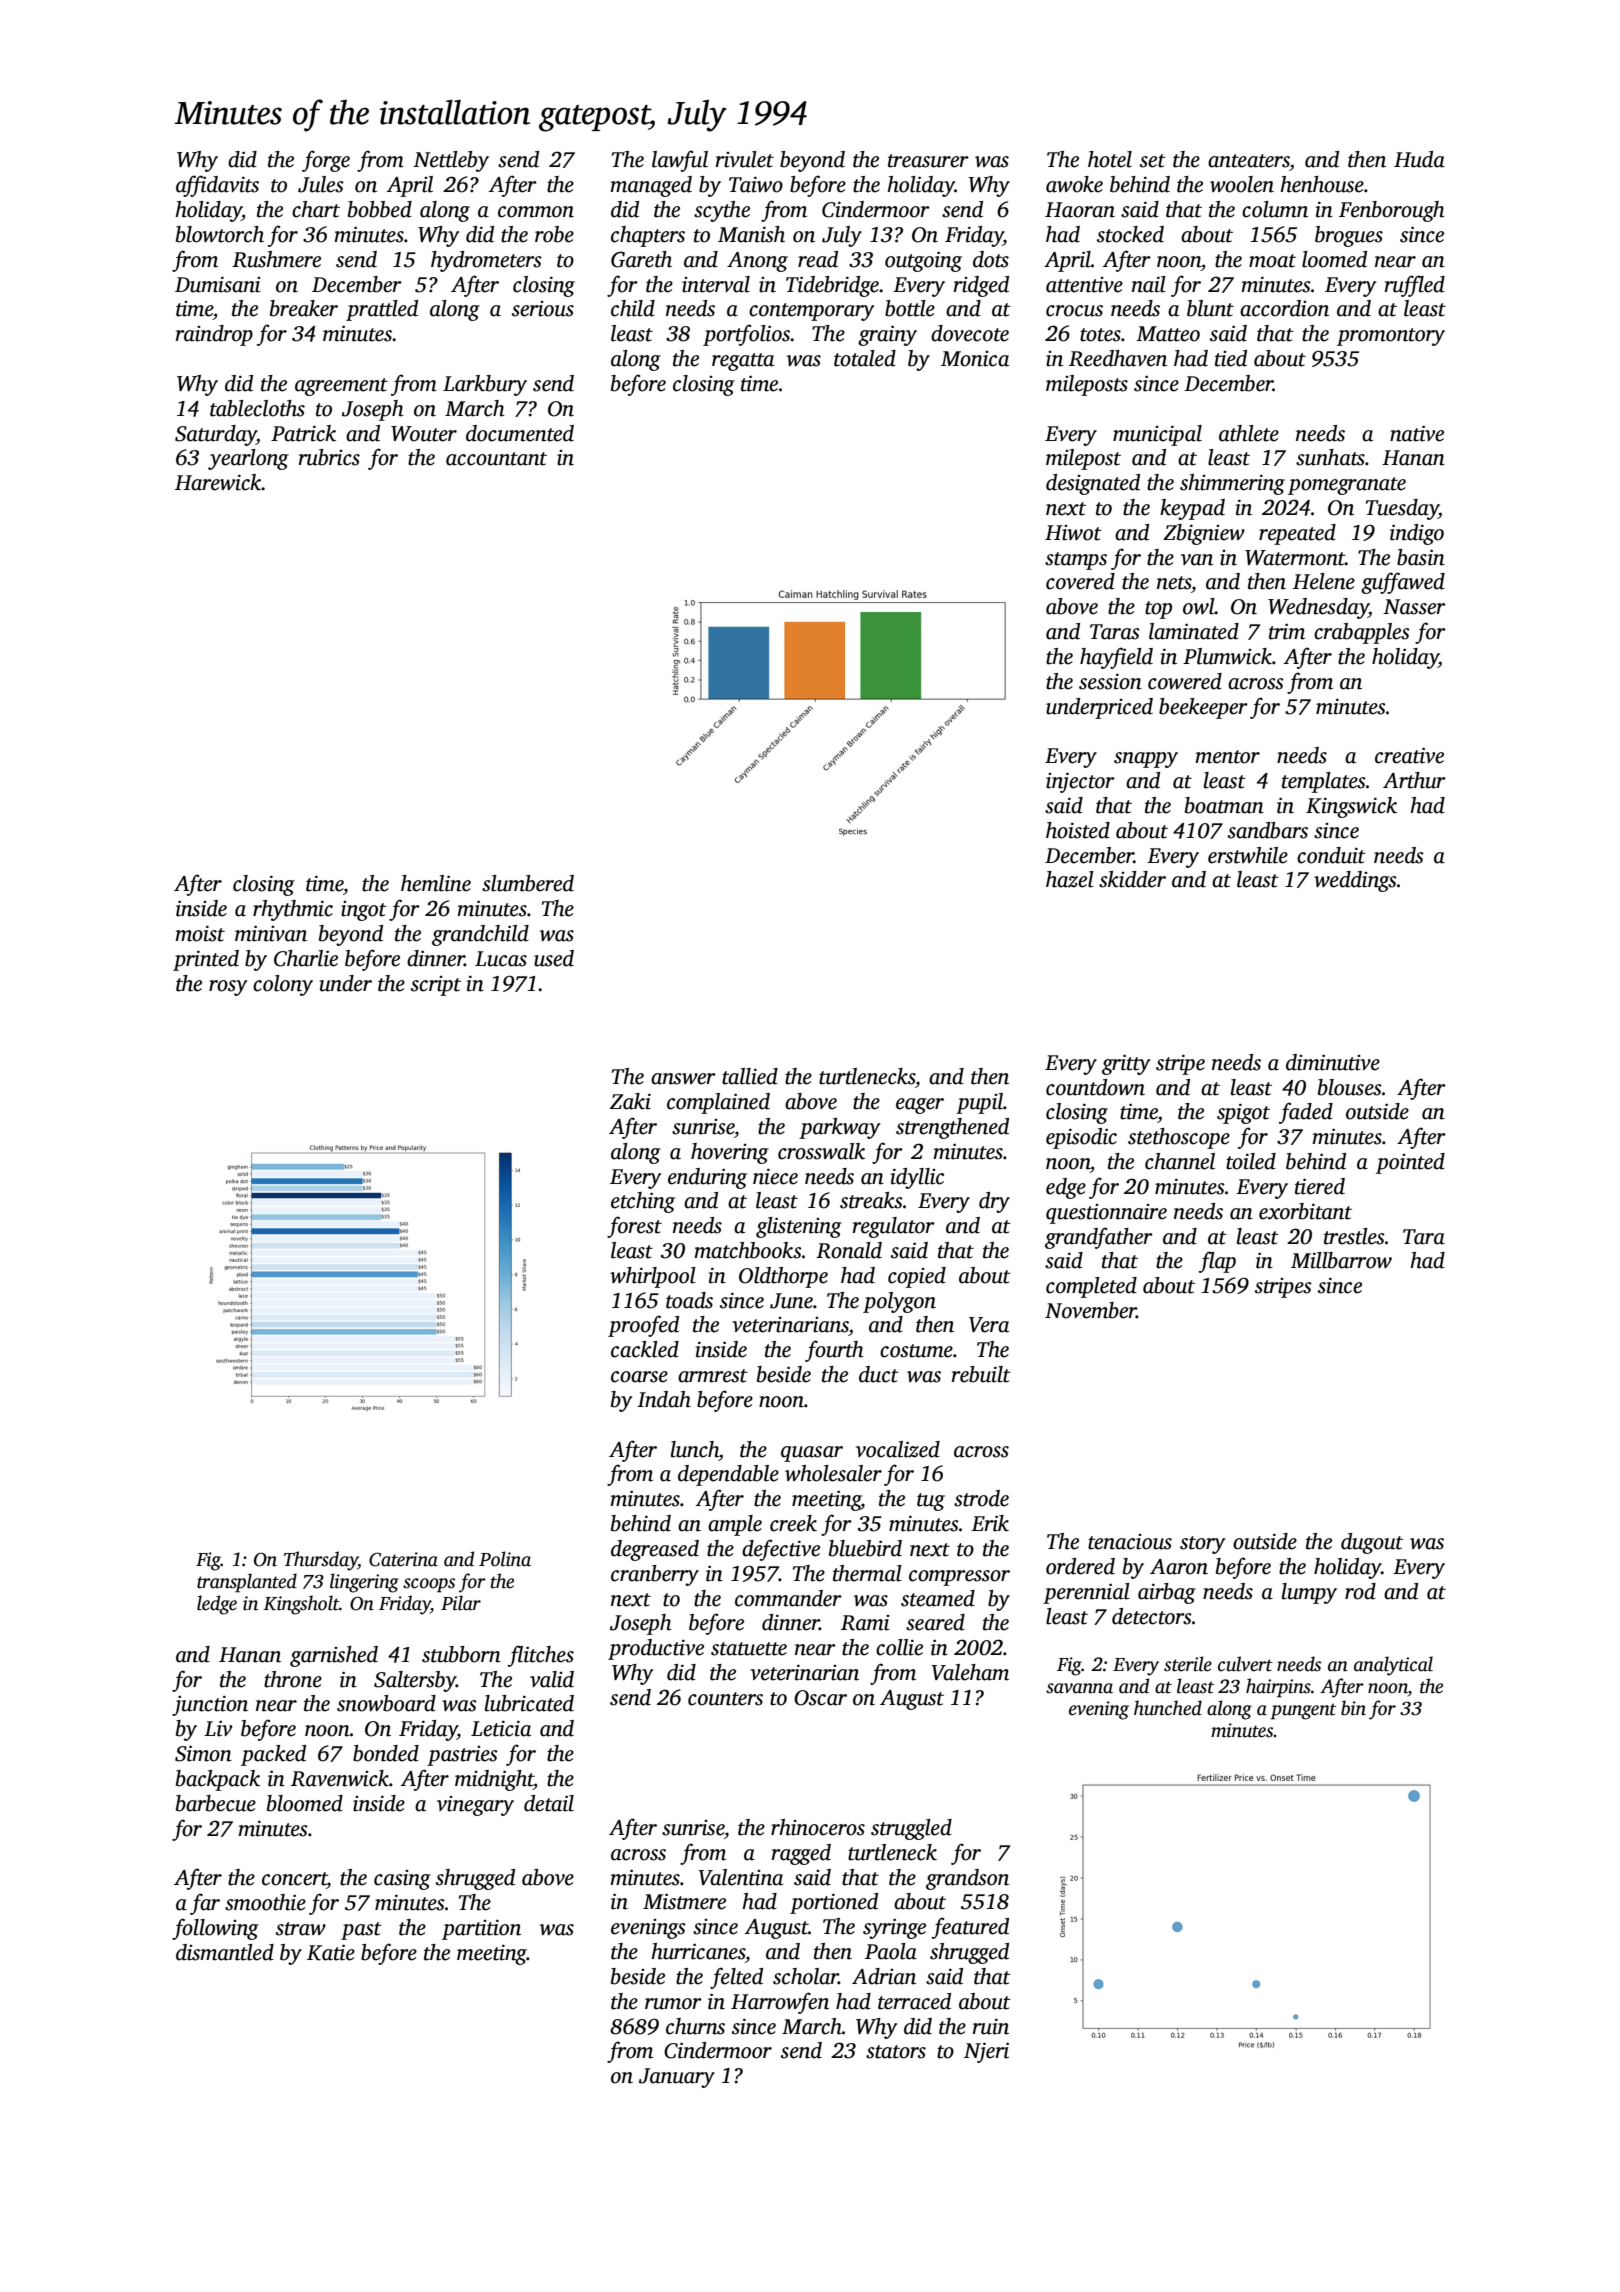 The height and width of the screenshot is (2292, 1620). I want to click on minivan, so click(271, 933).
